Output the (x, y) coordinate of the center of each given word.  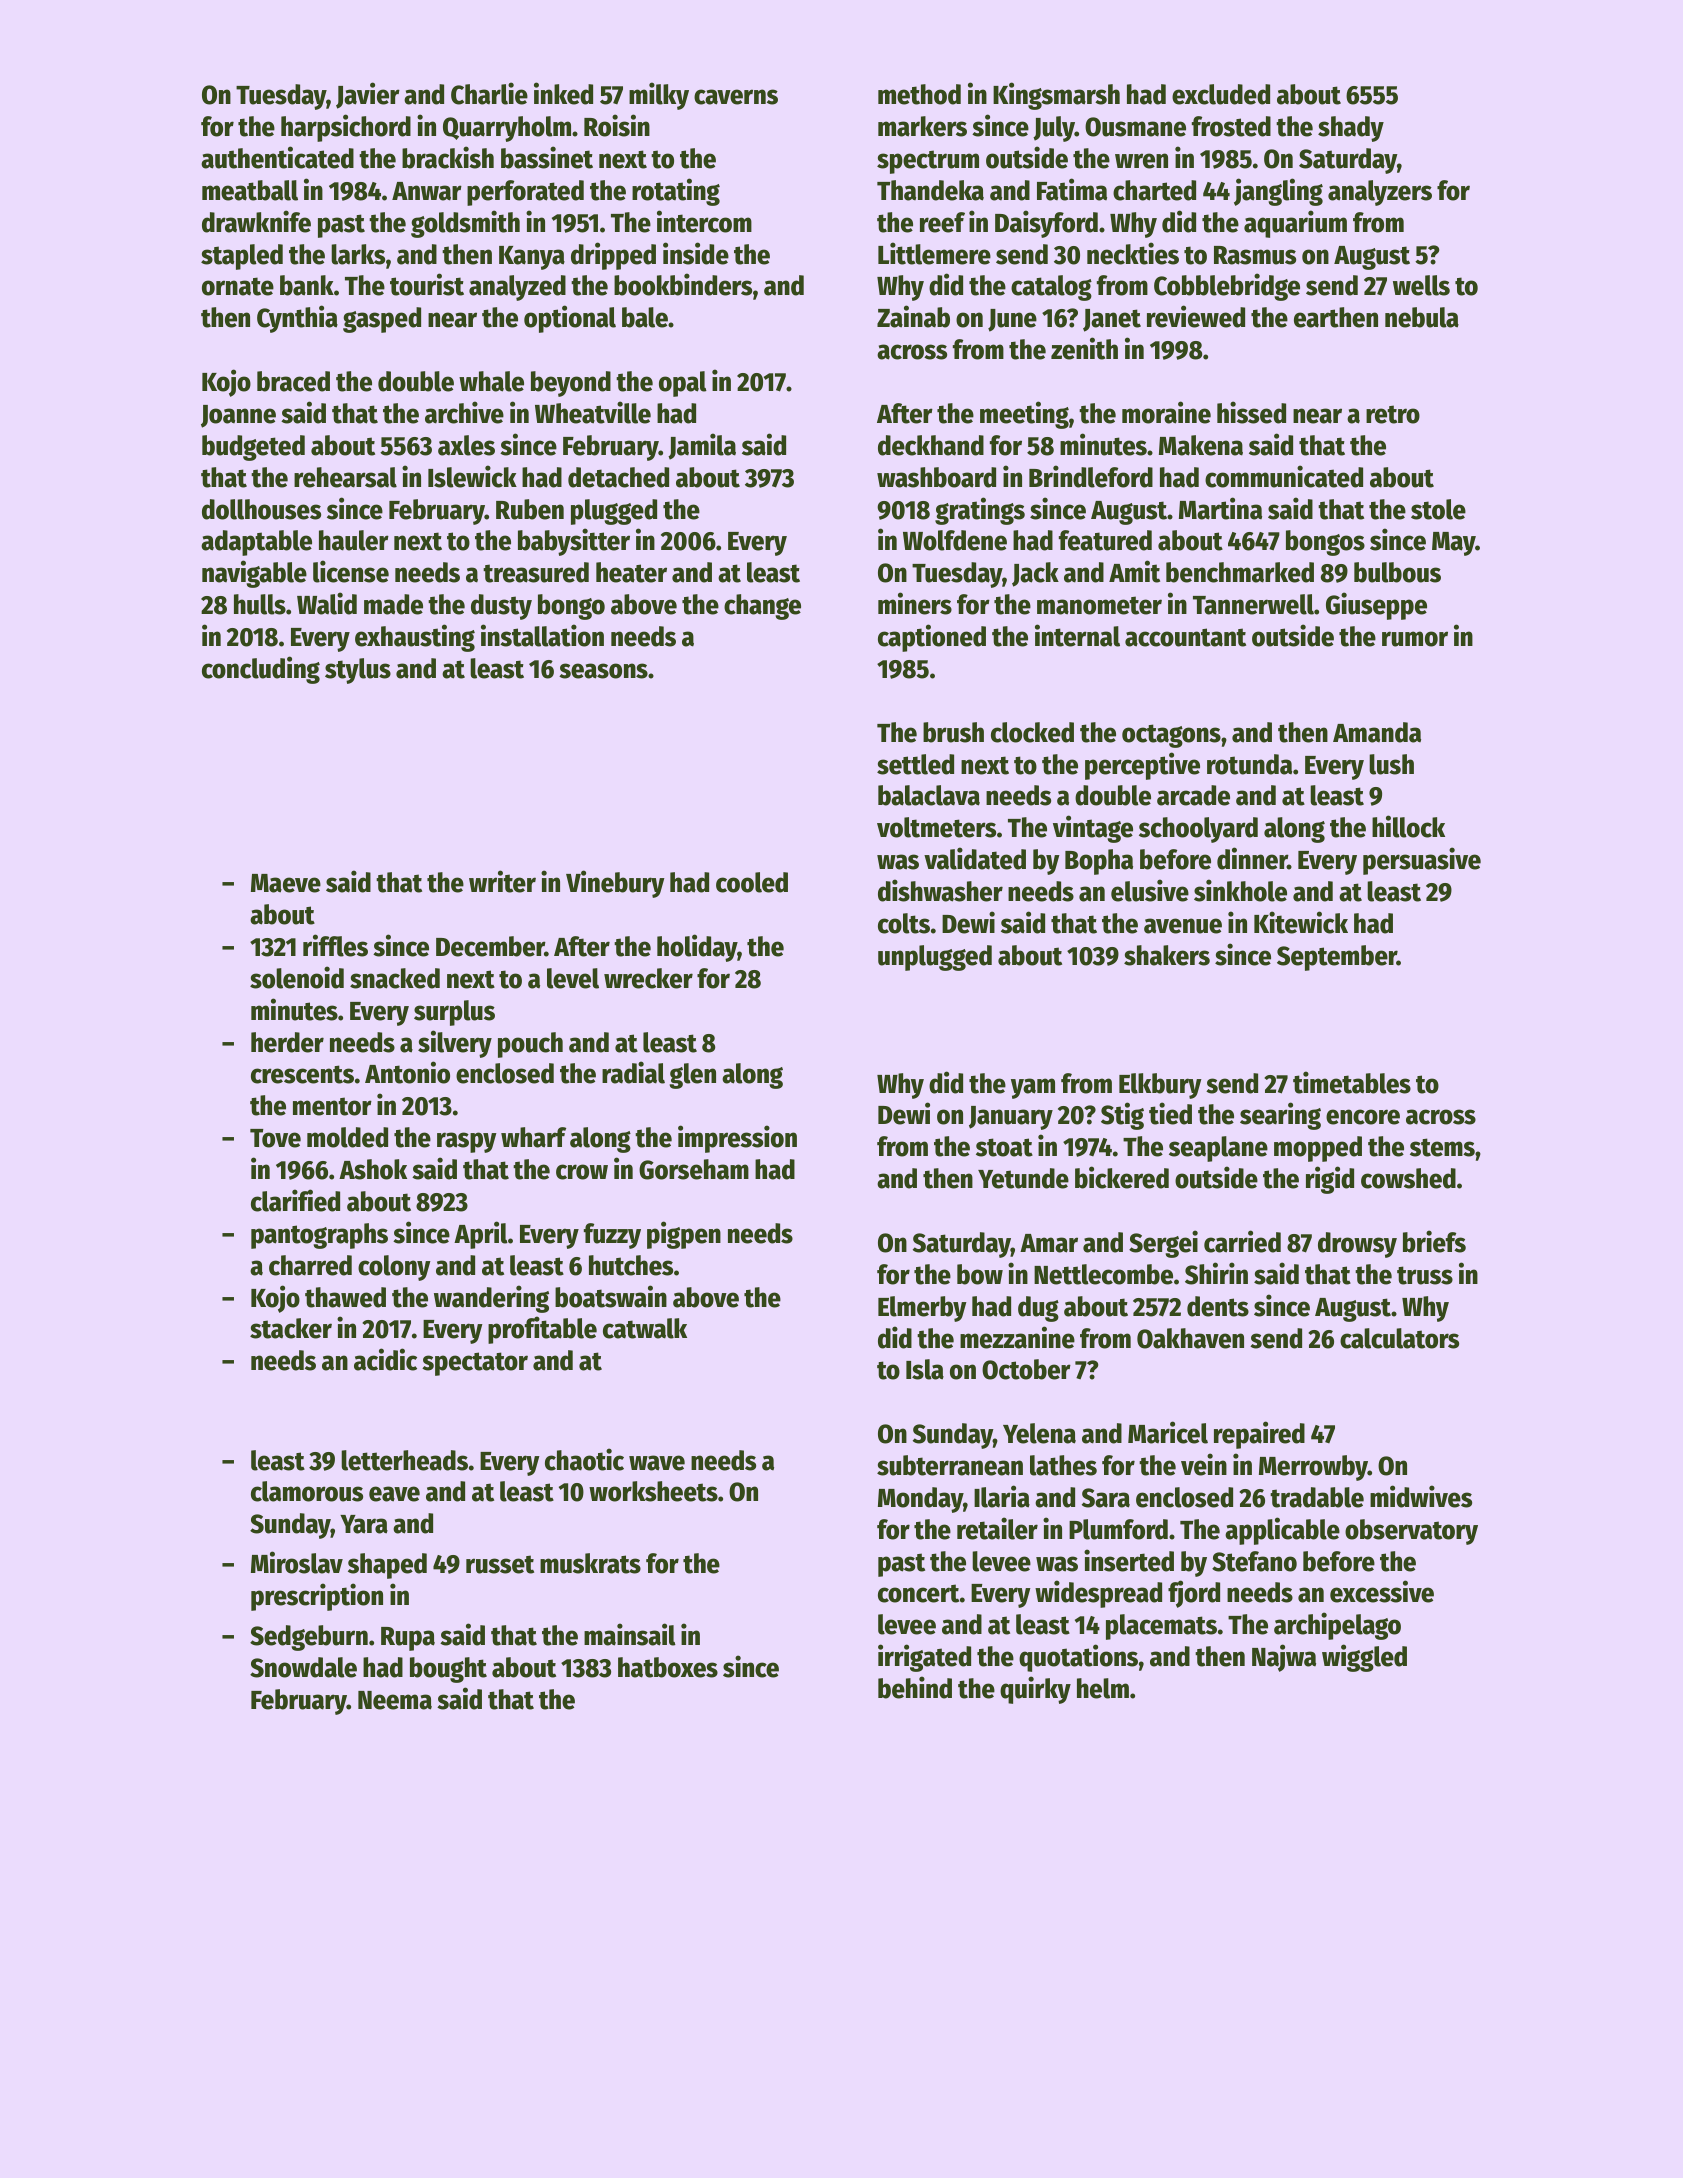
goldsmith (465, 224)
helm (1103, 1688)
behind (915, 1687)
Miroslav (297, 1562)
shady (1351, 129)
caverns (736, 97)
